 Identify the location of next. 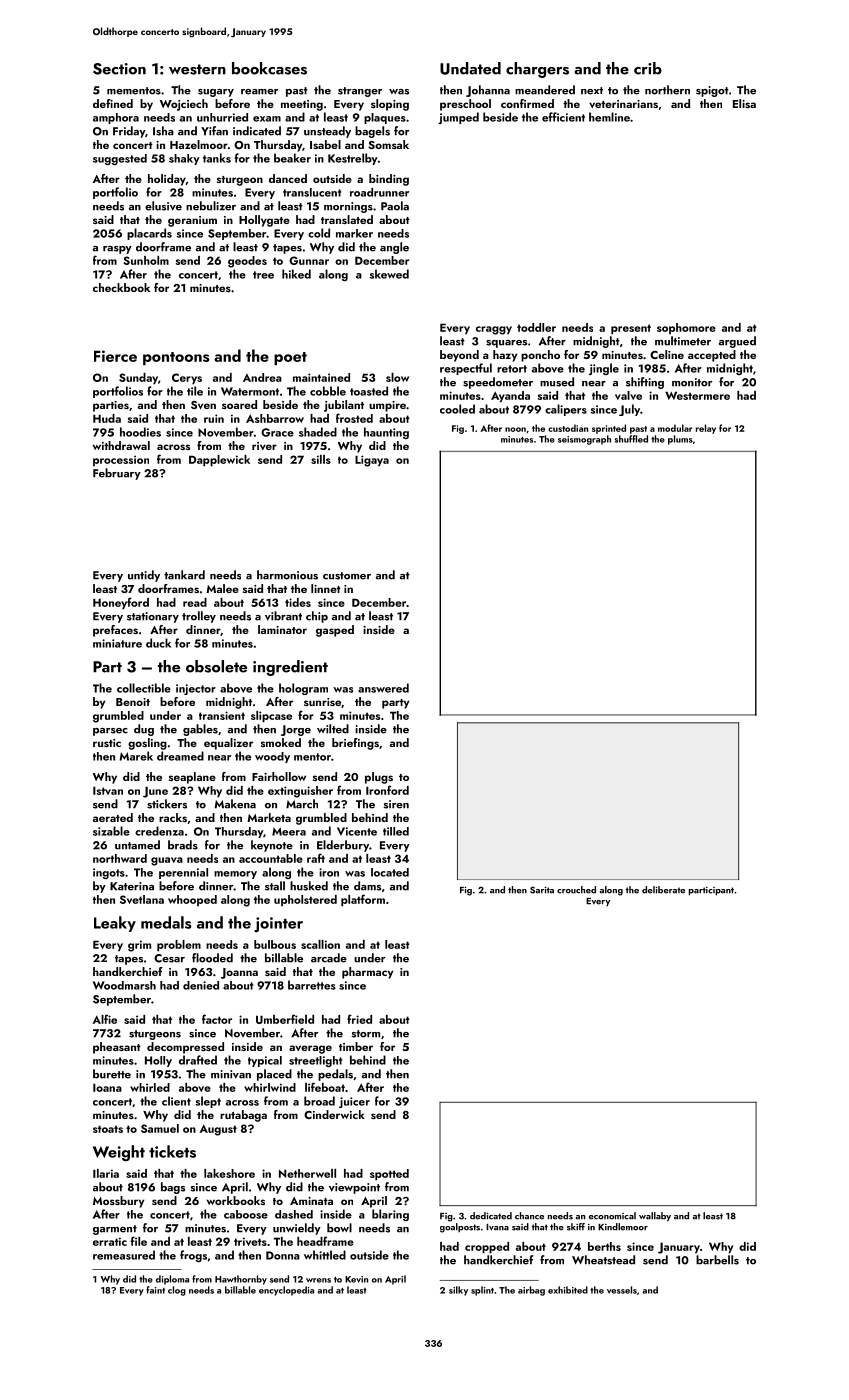
(592, 91).
